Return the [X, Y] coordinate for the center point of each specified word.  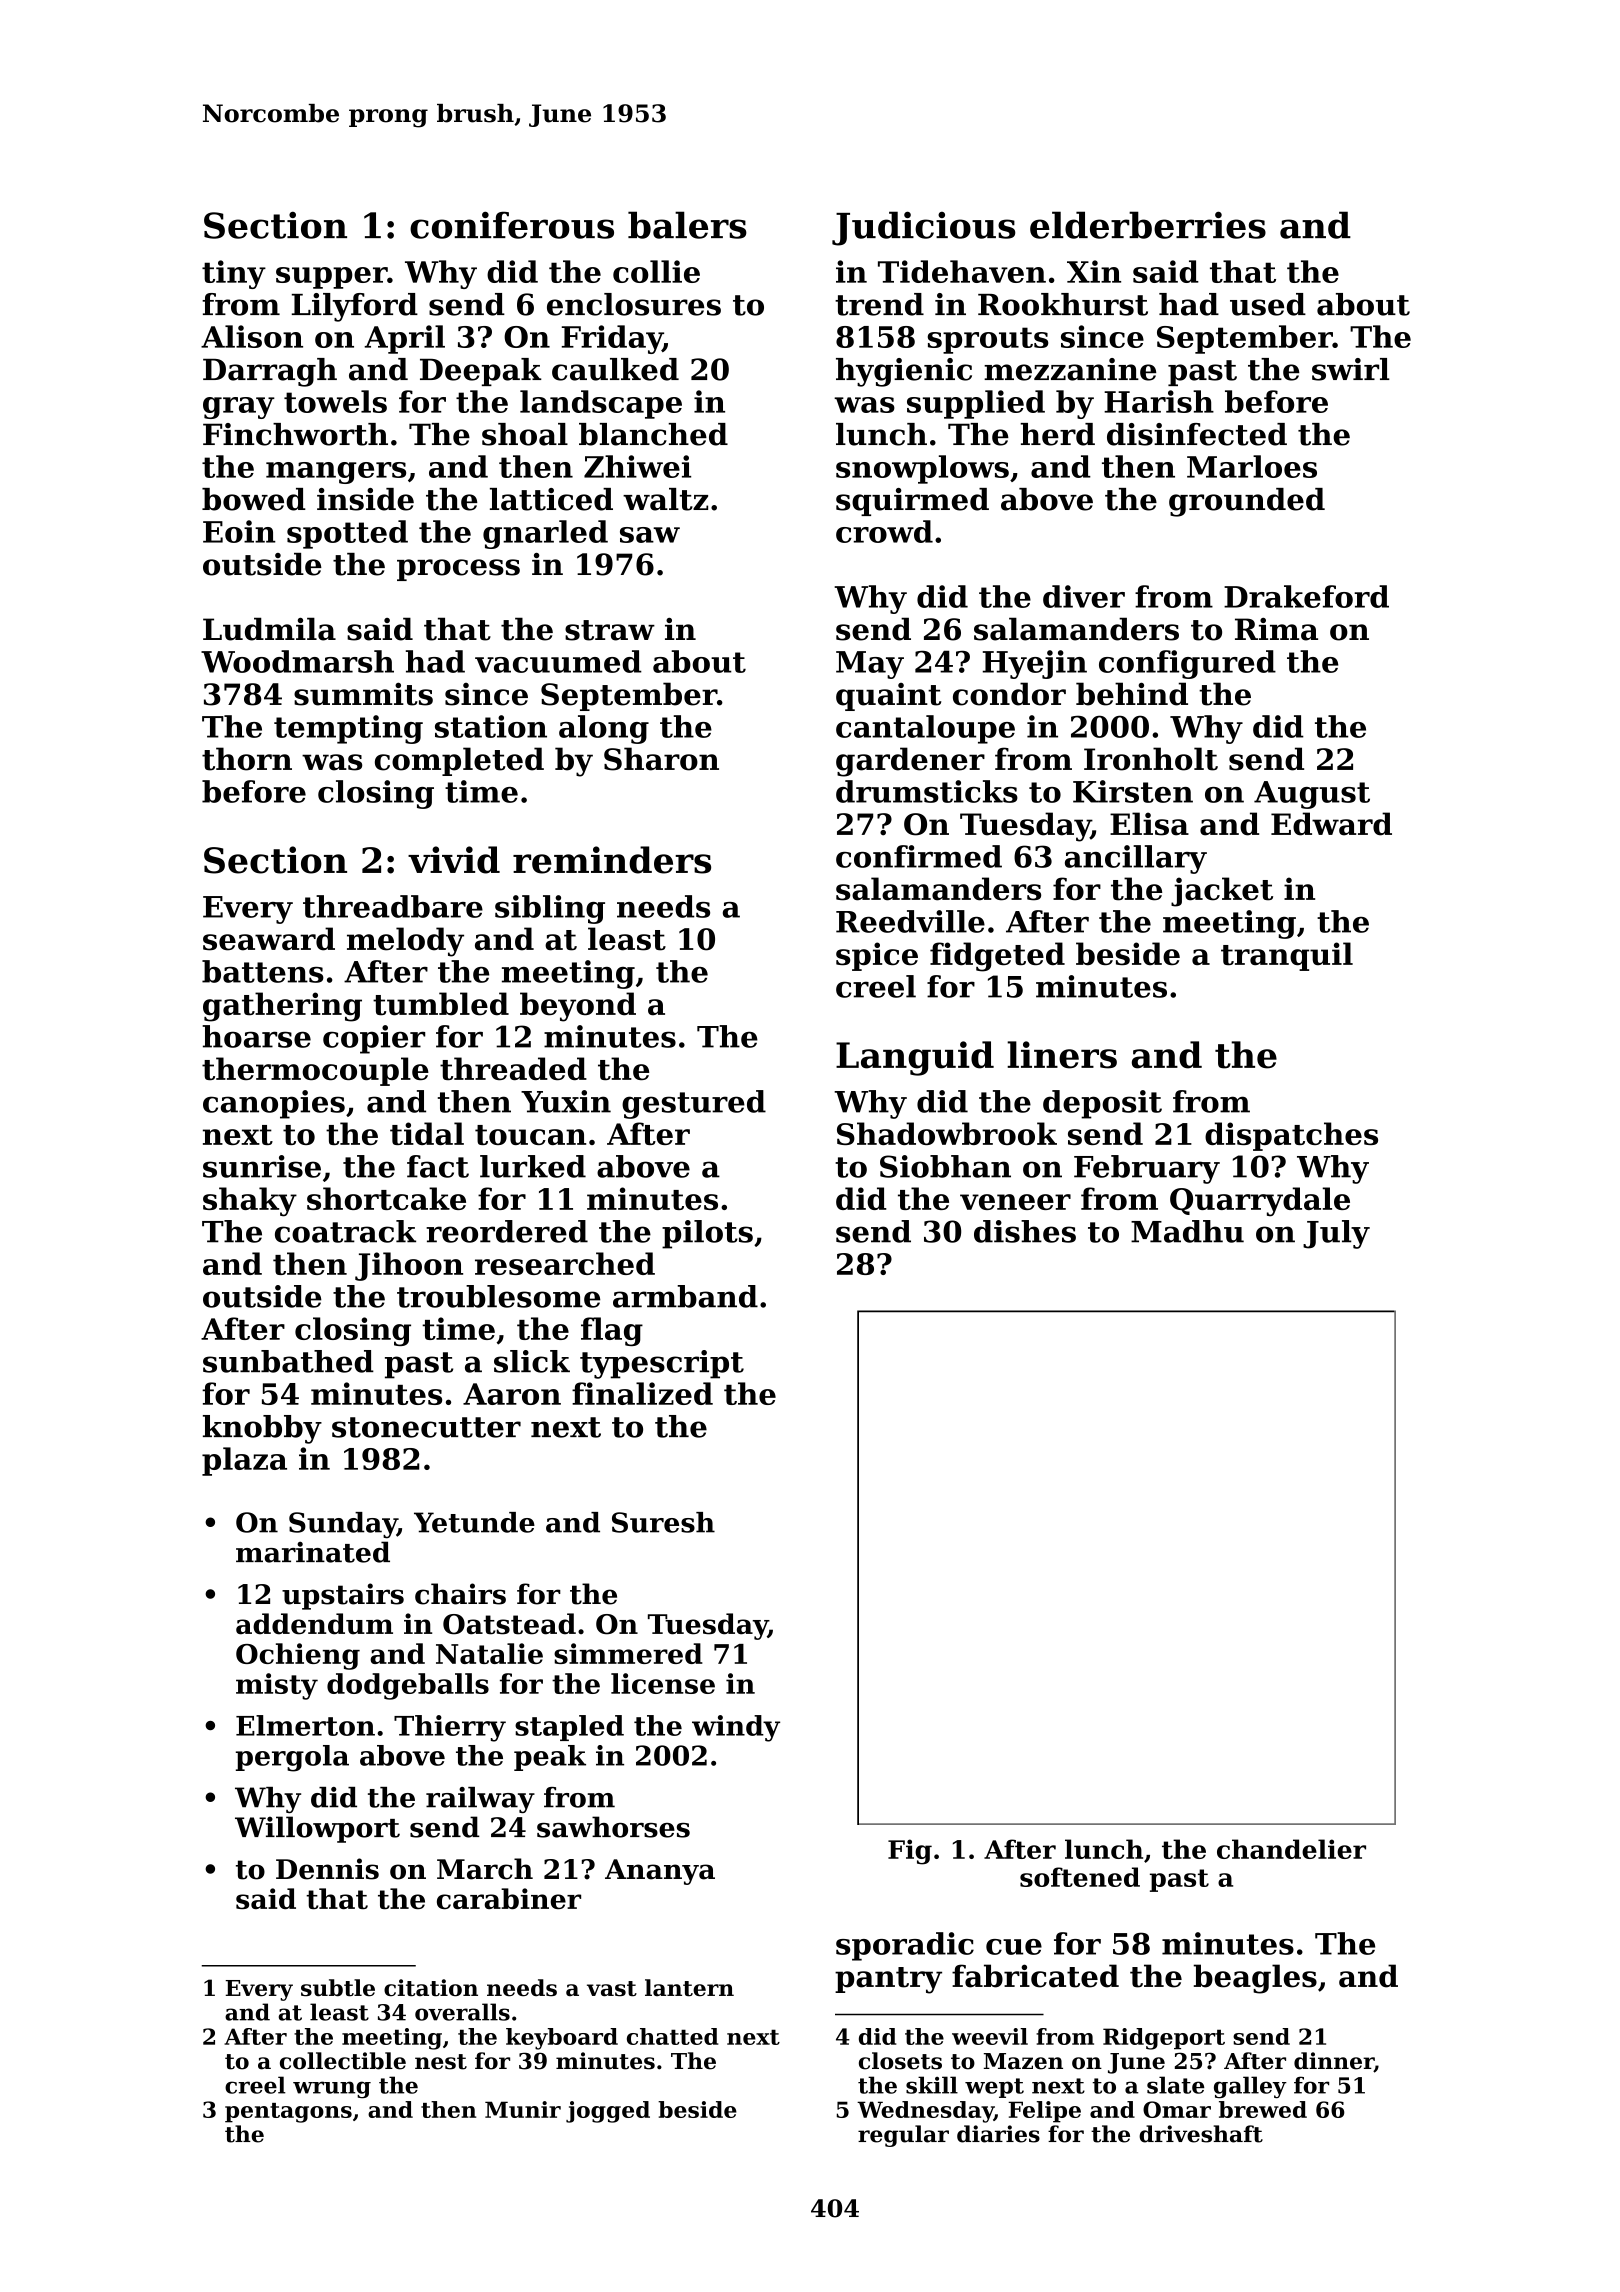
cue [1014, 1947]
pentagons [288, 2113]
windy [736, 1728]
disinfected [1197, 434]
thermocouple [315, 1071]
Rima [1276, 629]
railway [480, 1800]
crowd [884, 531]
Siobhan [945, 1166]
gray [239, 408]
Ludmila [269, 629]
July [1336, 1234]
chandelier [1291, 1849]
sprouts [988, 340]
